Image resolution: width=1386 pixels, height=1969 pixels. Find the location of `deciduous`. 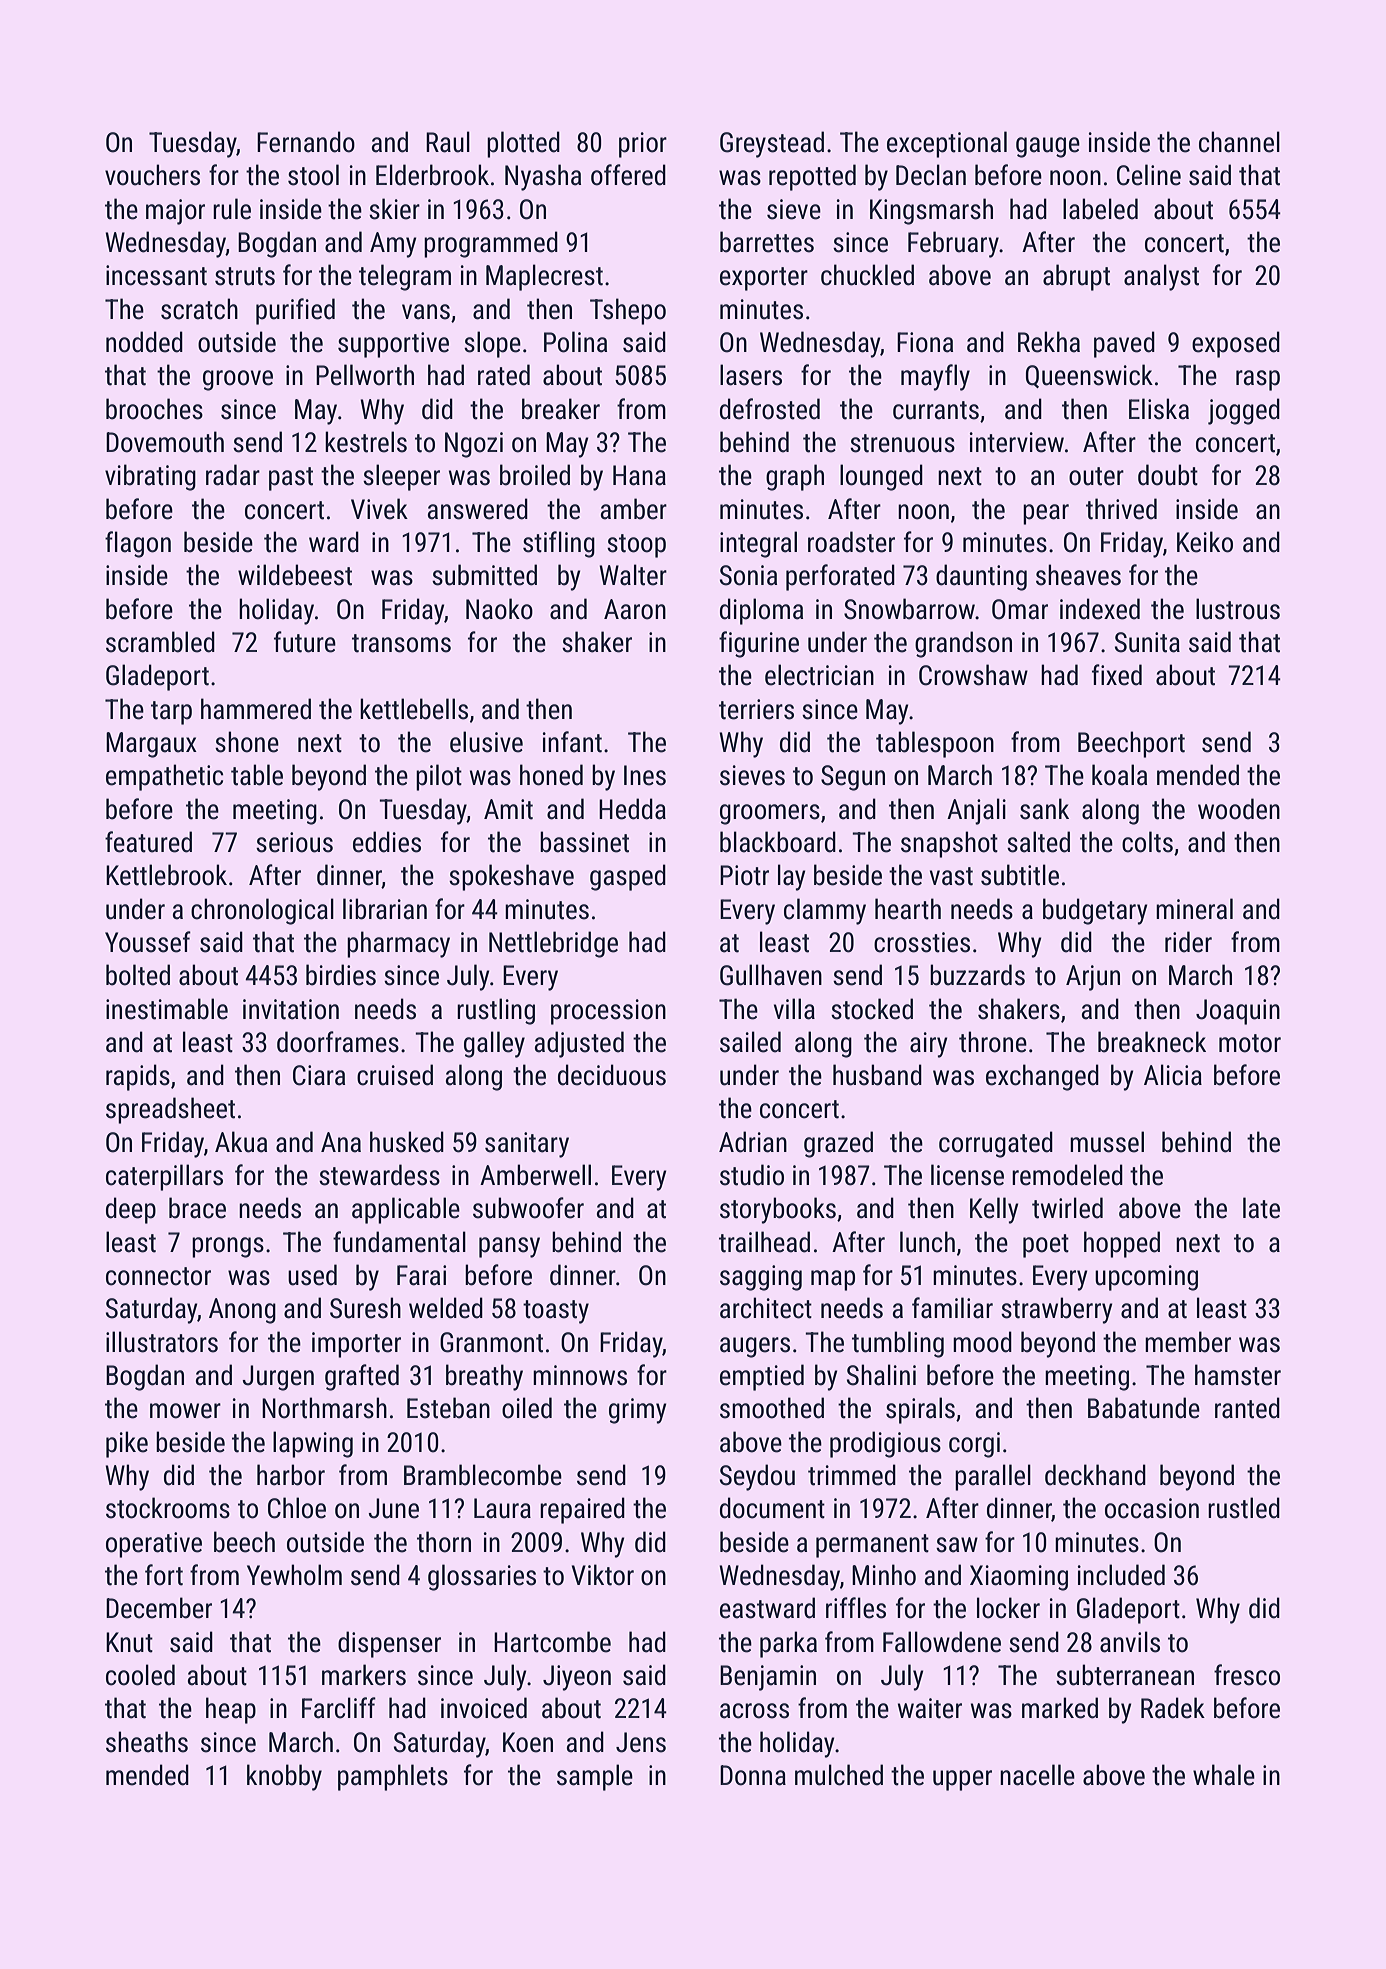

deciduous is located at coordinates (612, 1075).
